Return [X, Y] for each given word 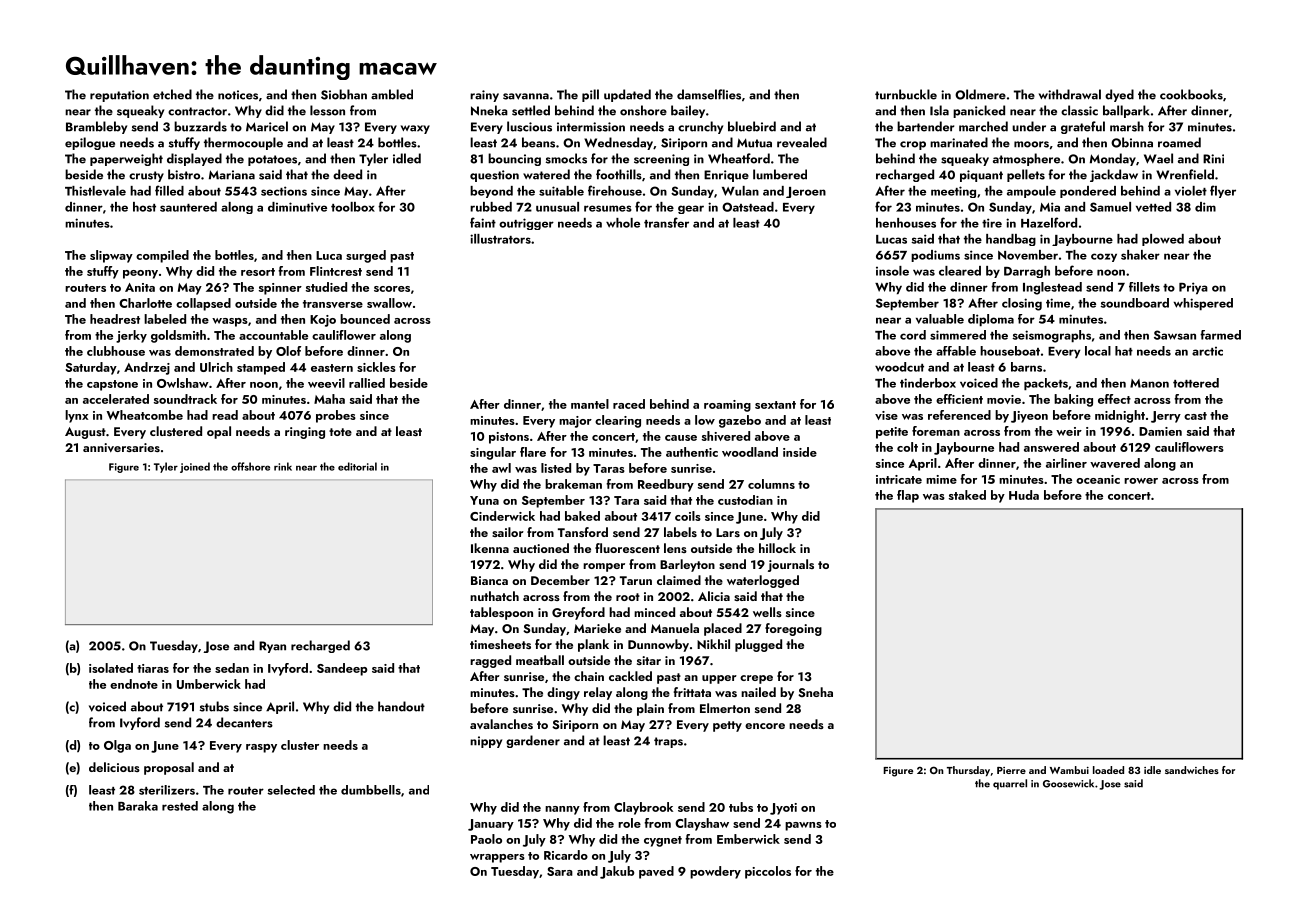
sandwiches [1192, 770]
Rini [1213, 159]
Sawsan [1175, 335]
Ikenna [490, 548]
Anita [140, 287]
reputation [119, 96]
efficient [959, 399]
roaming [727, 406]
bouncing [514, 159]
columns [771, 484]
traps [668, 742]
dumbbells [371, 790]
